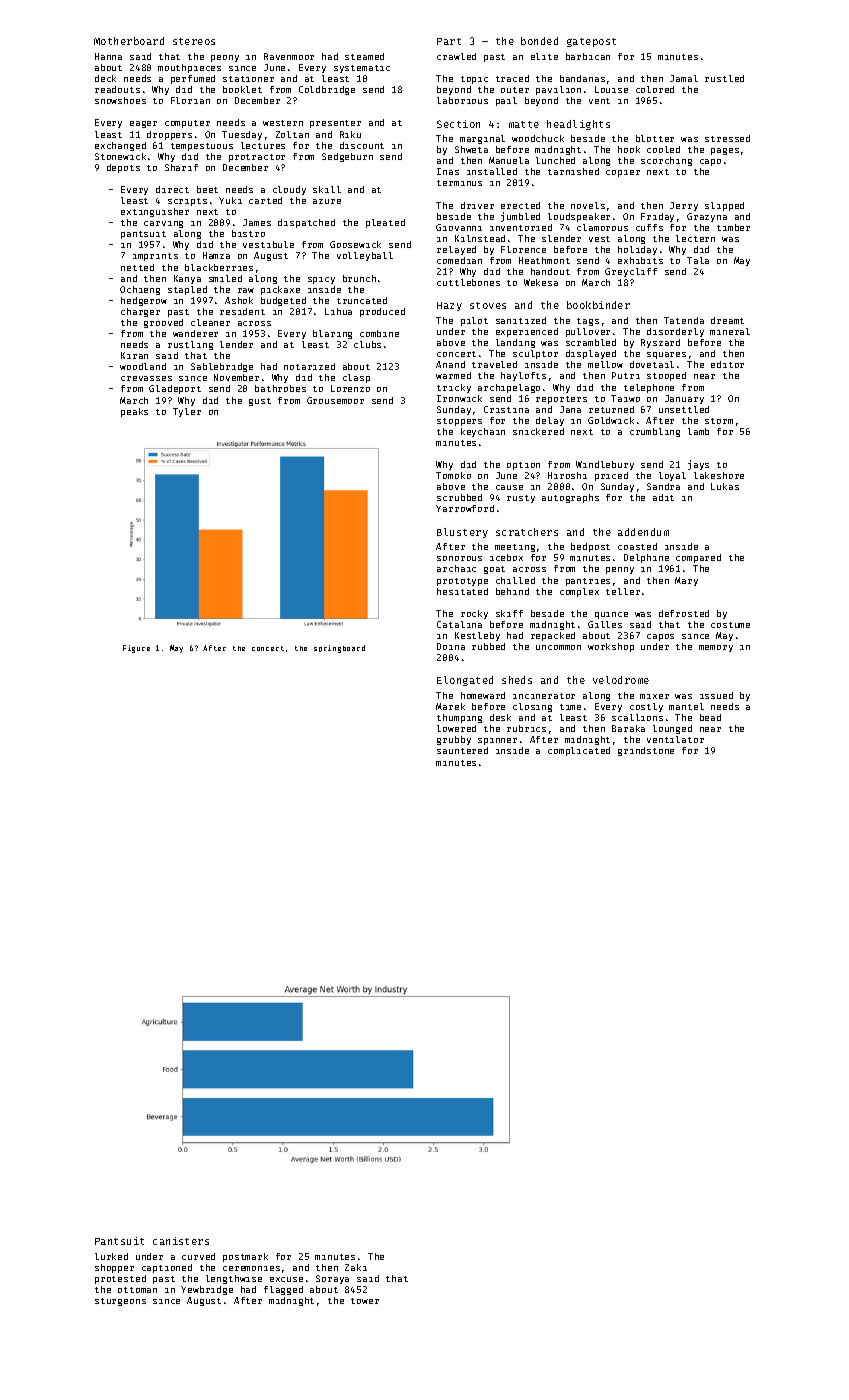  What do you see at coordinates (134, 412) in the page?
I see `peaks` at bounding box center [134, 412].
